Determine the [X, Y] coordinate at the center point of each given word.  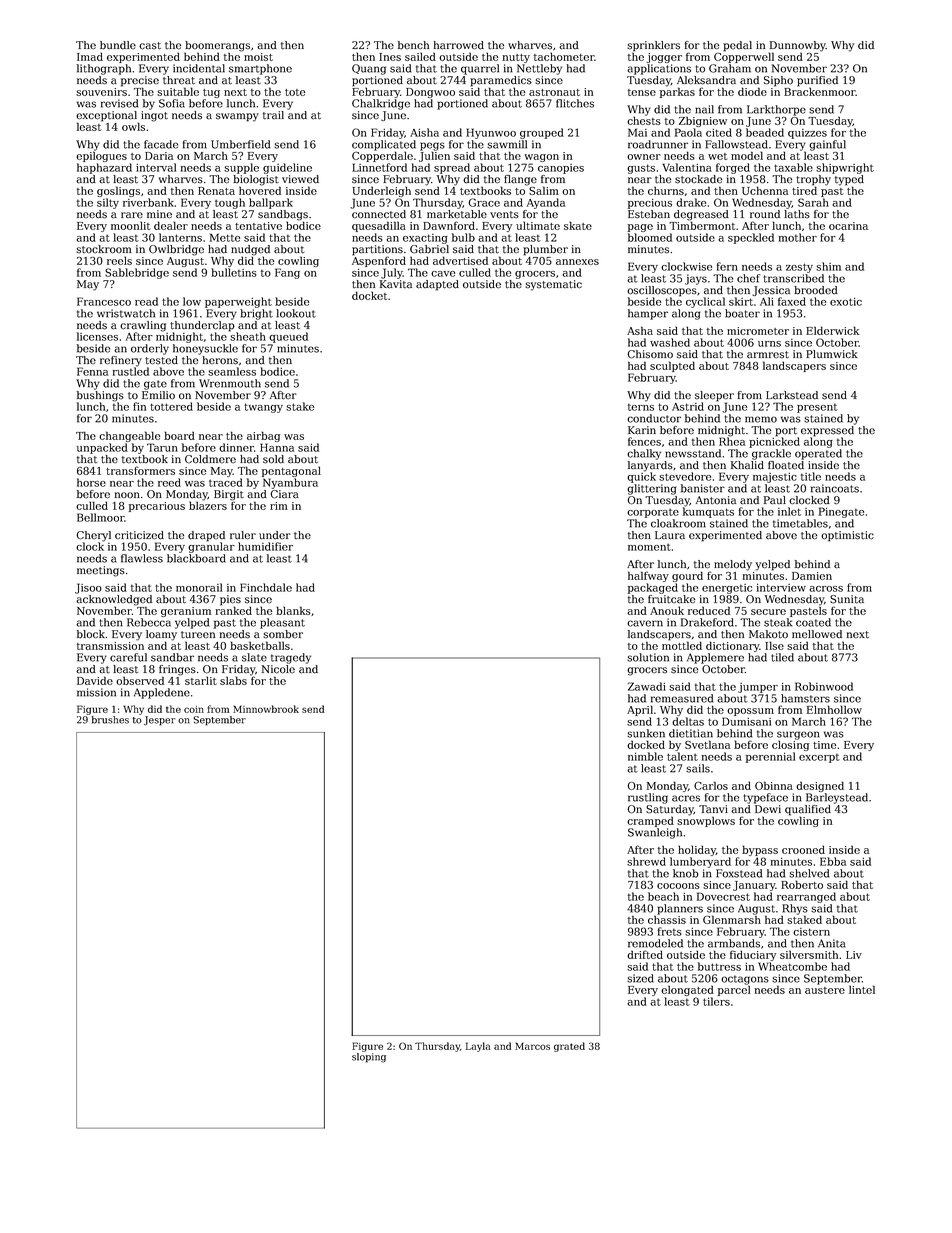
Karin [642, 430]
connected [379, 214]
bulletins [234, 272]
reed [169, 482]
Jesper [159, 721]
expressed [827, 431]
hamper [648, 314]
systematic [553, 285]
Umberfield [240, 144]
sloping [369, 1058]
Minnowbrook [266, 709]
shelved [809, 873]
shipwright [845, 168]
